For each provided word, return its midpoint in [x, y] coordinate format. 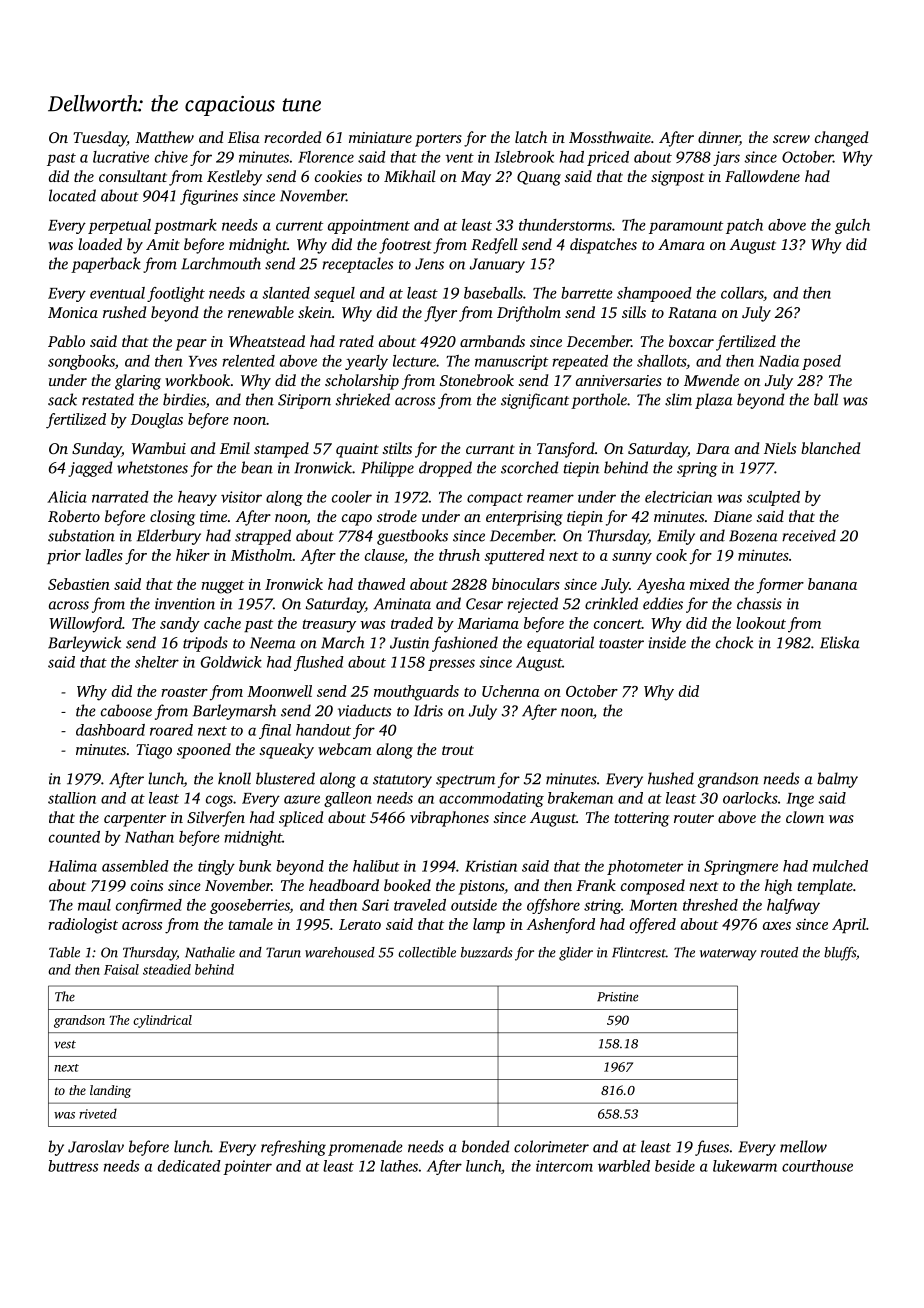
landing [110, 1091]
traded [412, 623]
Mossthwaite [610, 137]
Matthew [164, 137]
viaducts [364, 710]
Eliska [840, 642]
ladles [104, 555]
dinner [719, 138]
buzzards [487, 952]
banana [832, 584]
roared [171, 730]
